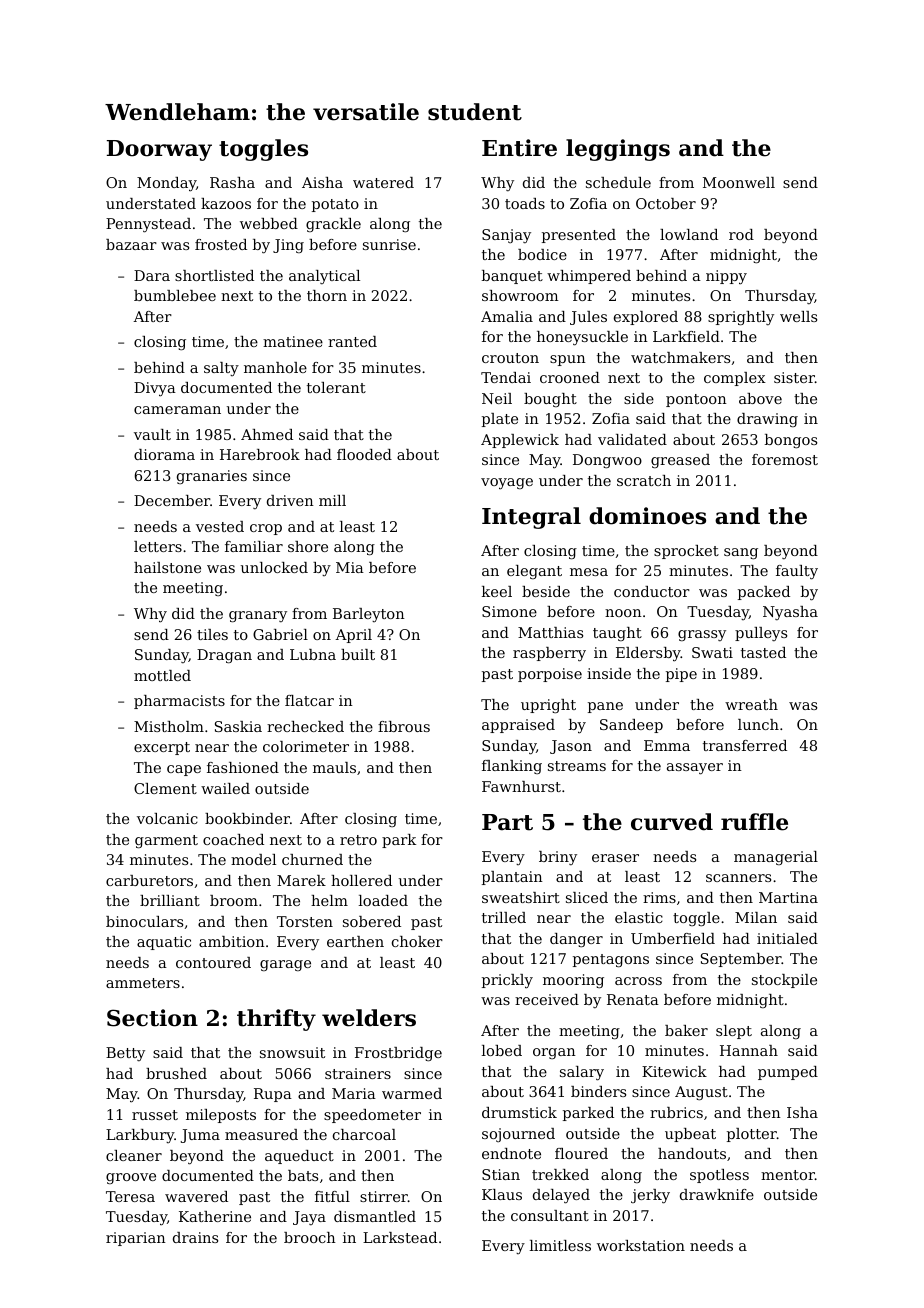  What do you see at coordinates (735, 379) in the screenshot?
I see `complex` at bounding box center [735, 379].
